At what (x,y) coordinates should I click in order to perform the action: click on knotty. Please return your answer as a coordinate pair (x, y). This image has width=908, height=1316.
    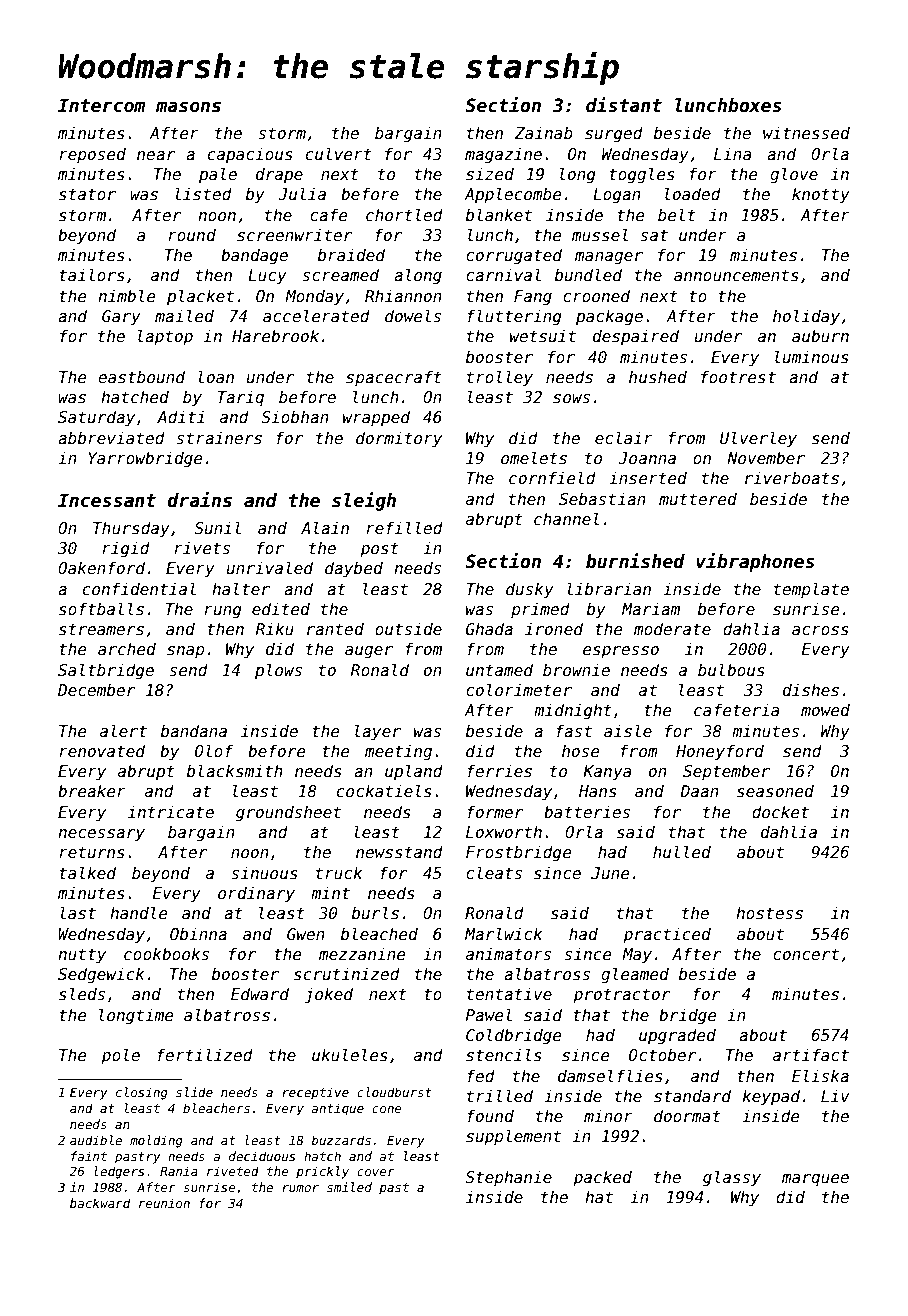
    Looking at the image, I should click on (821, 195).
